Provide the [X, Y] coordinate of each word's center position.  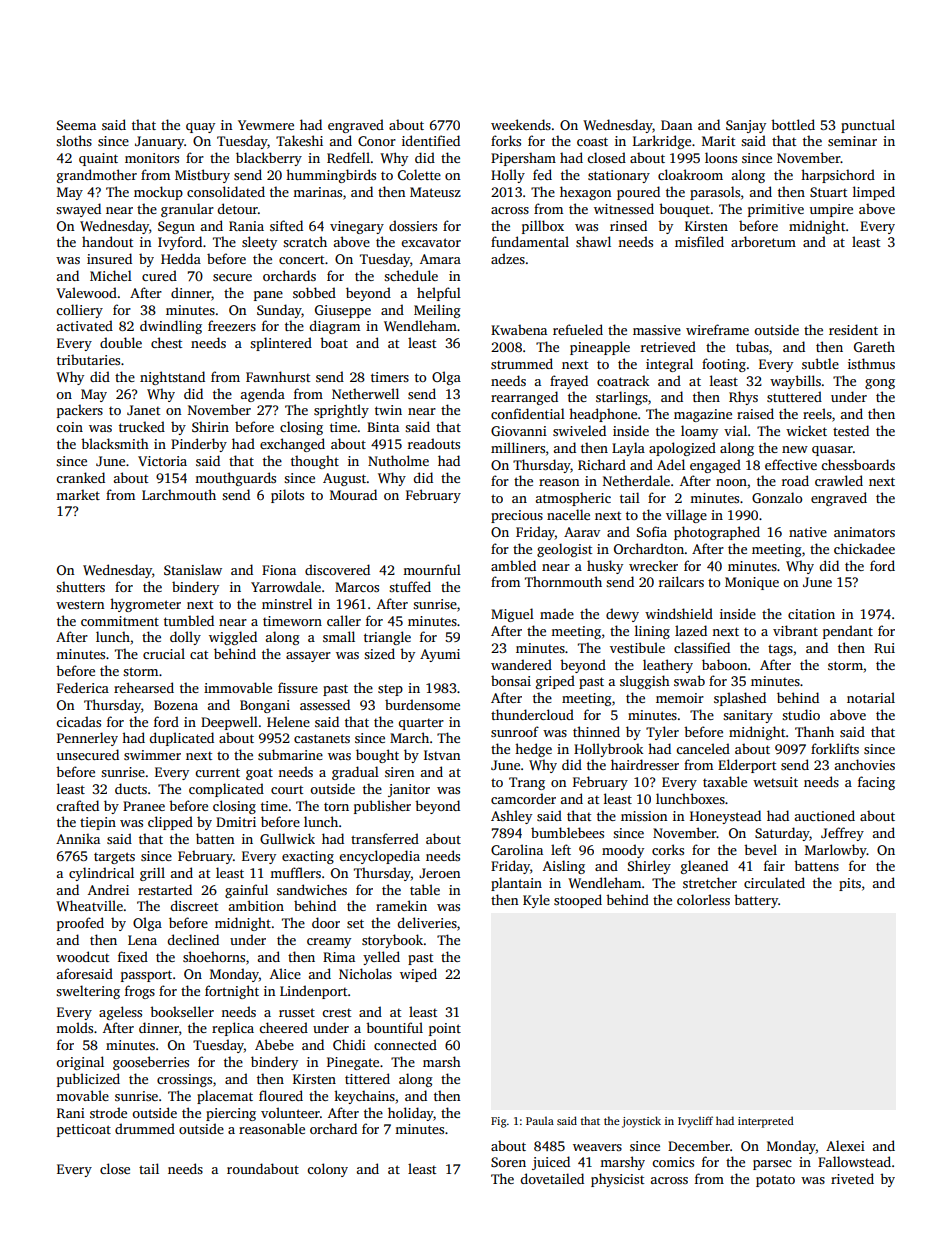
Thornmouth [563, 581]
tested [851, 430]
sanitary [748, 716]
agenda [263, 395]
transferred [385, 838]
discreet [194, 905]
